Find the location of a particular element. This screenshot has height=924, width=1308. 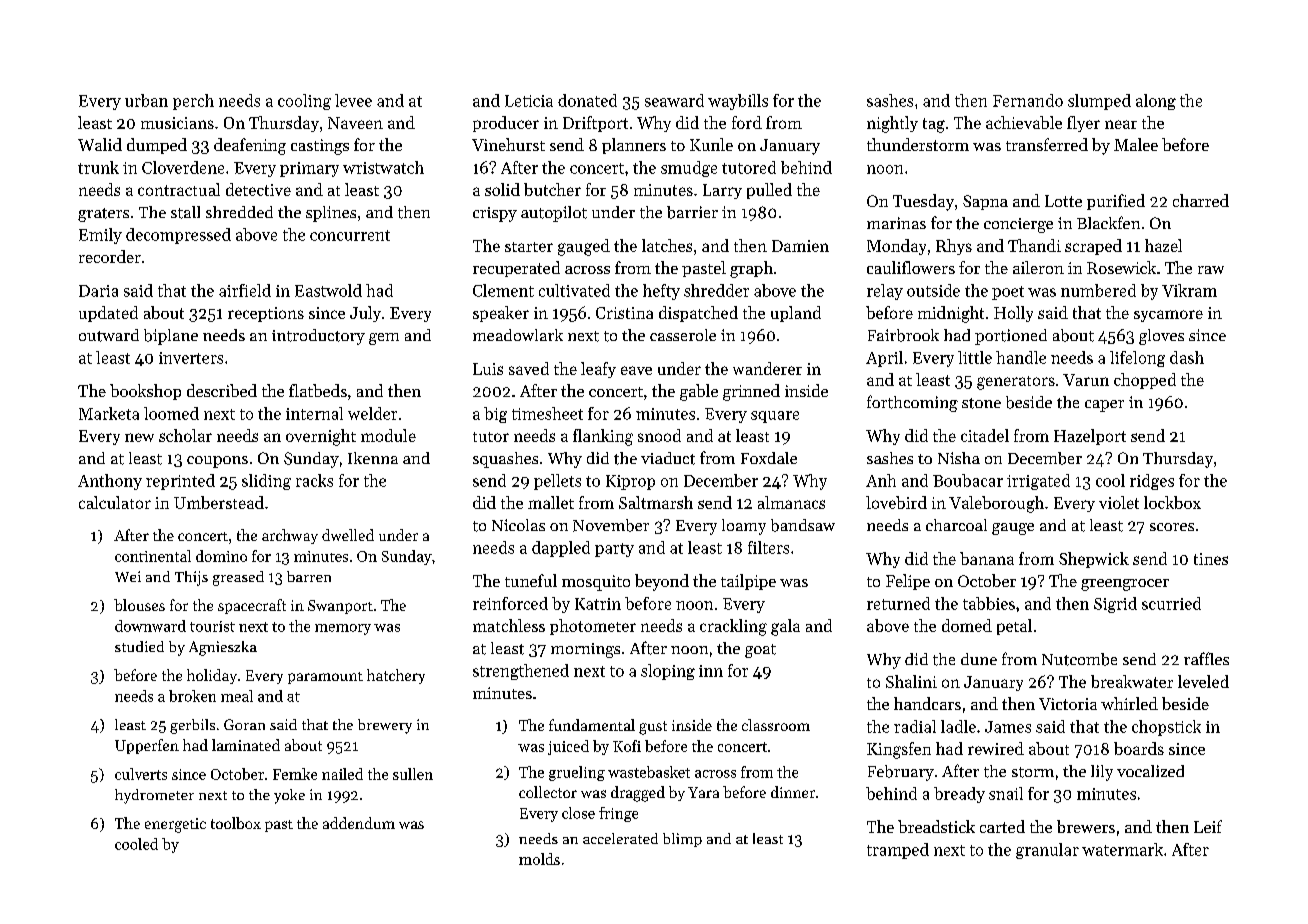

leafy is located at coordinates (598, 370).
